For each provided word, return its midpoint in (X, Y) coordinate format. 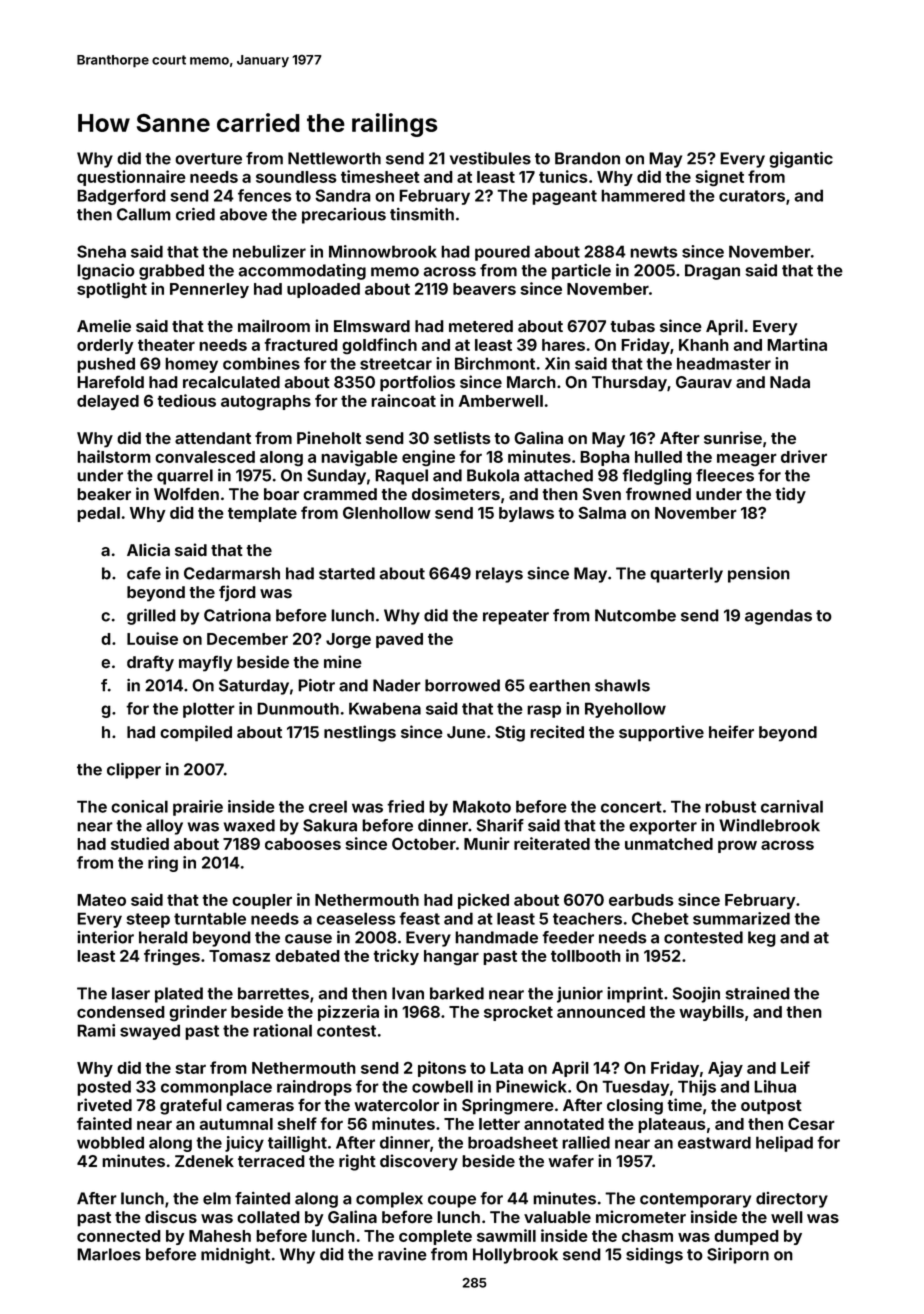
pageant (564, 197)
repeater (516, 617)
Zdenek (204, 1161)
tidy (790, 495)
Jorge (348, 640)
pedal (98, 514)
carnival (792, 806)
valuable (557, 1217)
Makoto (482, 806)
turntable (210, 918)
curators (752, 196)
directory (792, 1200)
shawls (622, 685)
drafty (150, 663)
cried (195, 214)
